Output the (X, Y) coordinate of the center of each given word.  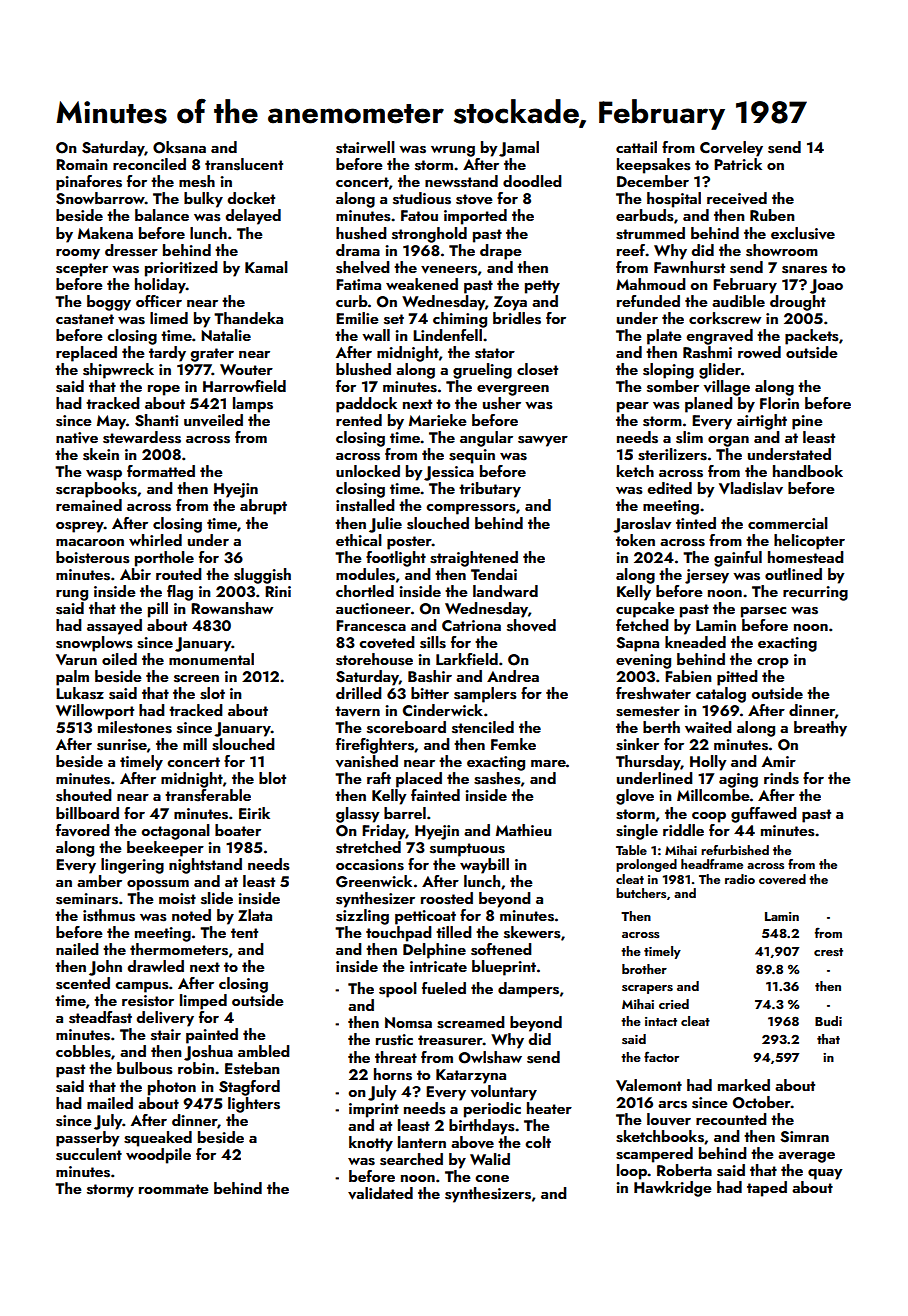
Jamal (519, 149)
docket (251, 198)
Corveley (731, 149)
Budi (828, 1021)
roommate (174, 1189)
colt (538, 1142)
